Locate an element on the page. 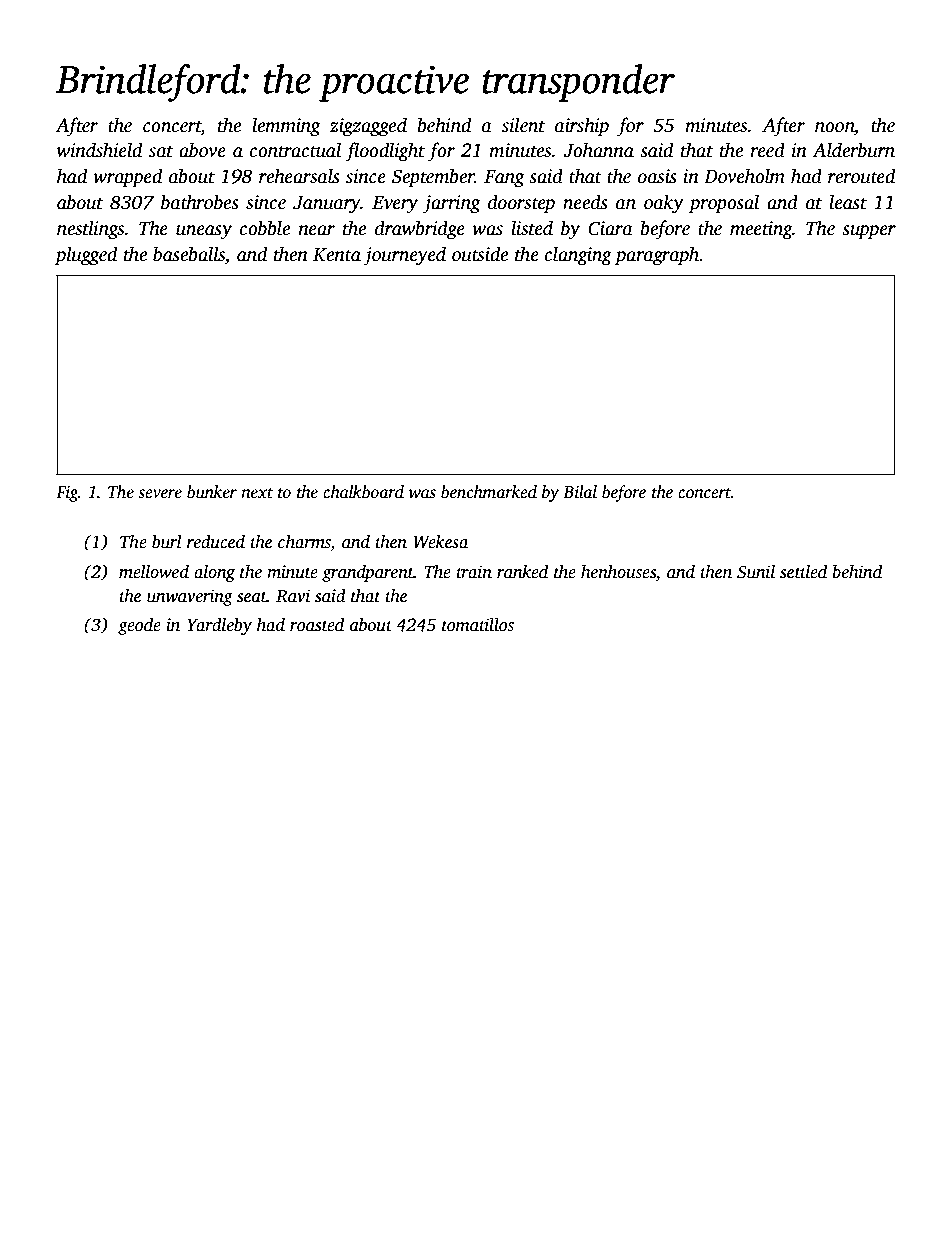 The width and height of the page is (952, 1233). wrapped is located at coordinates (127, 178).
